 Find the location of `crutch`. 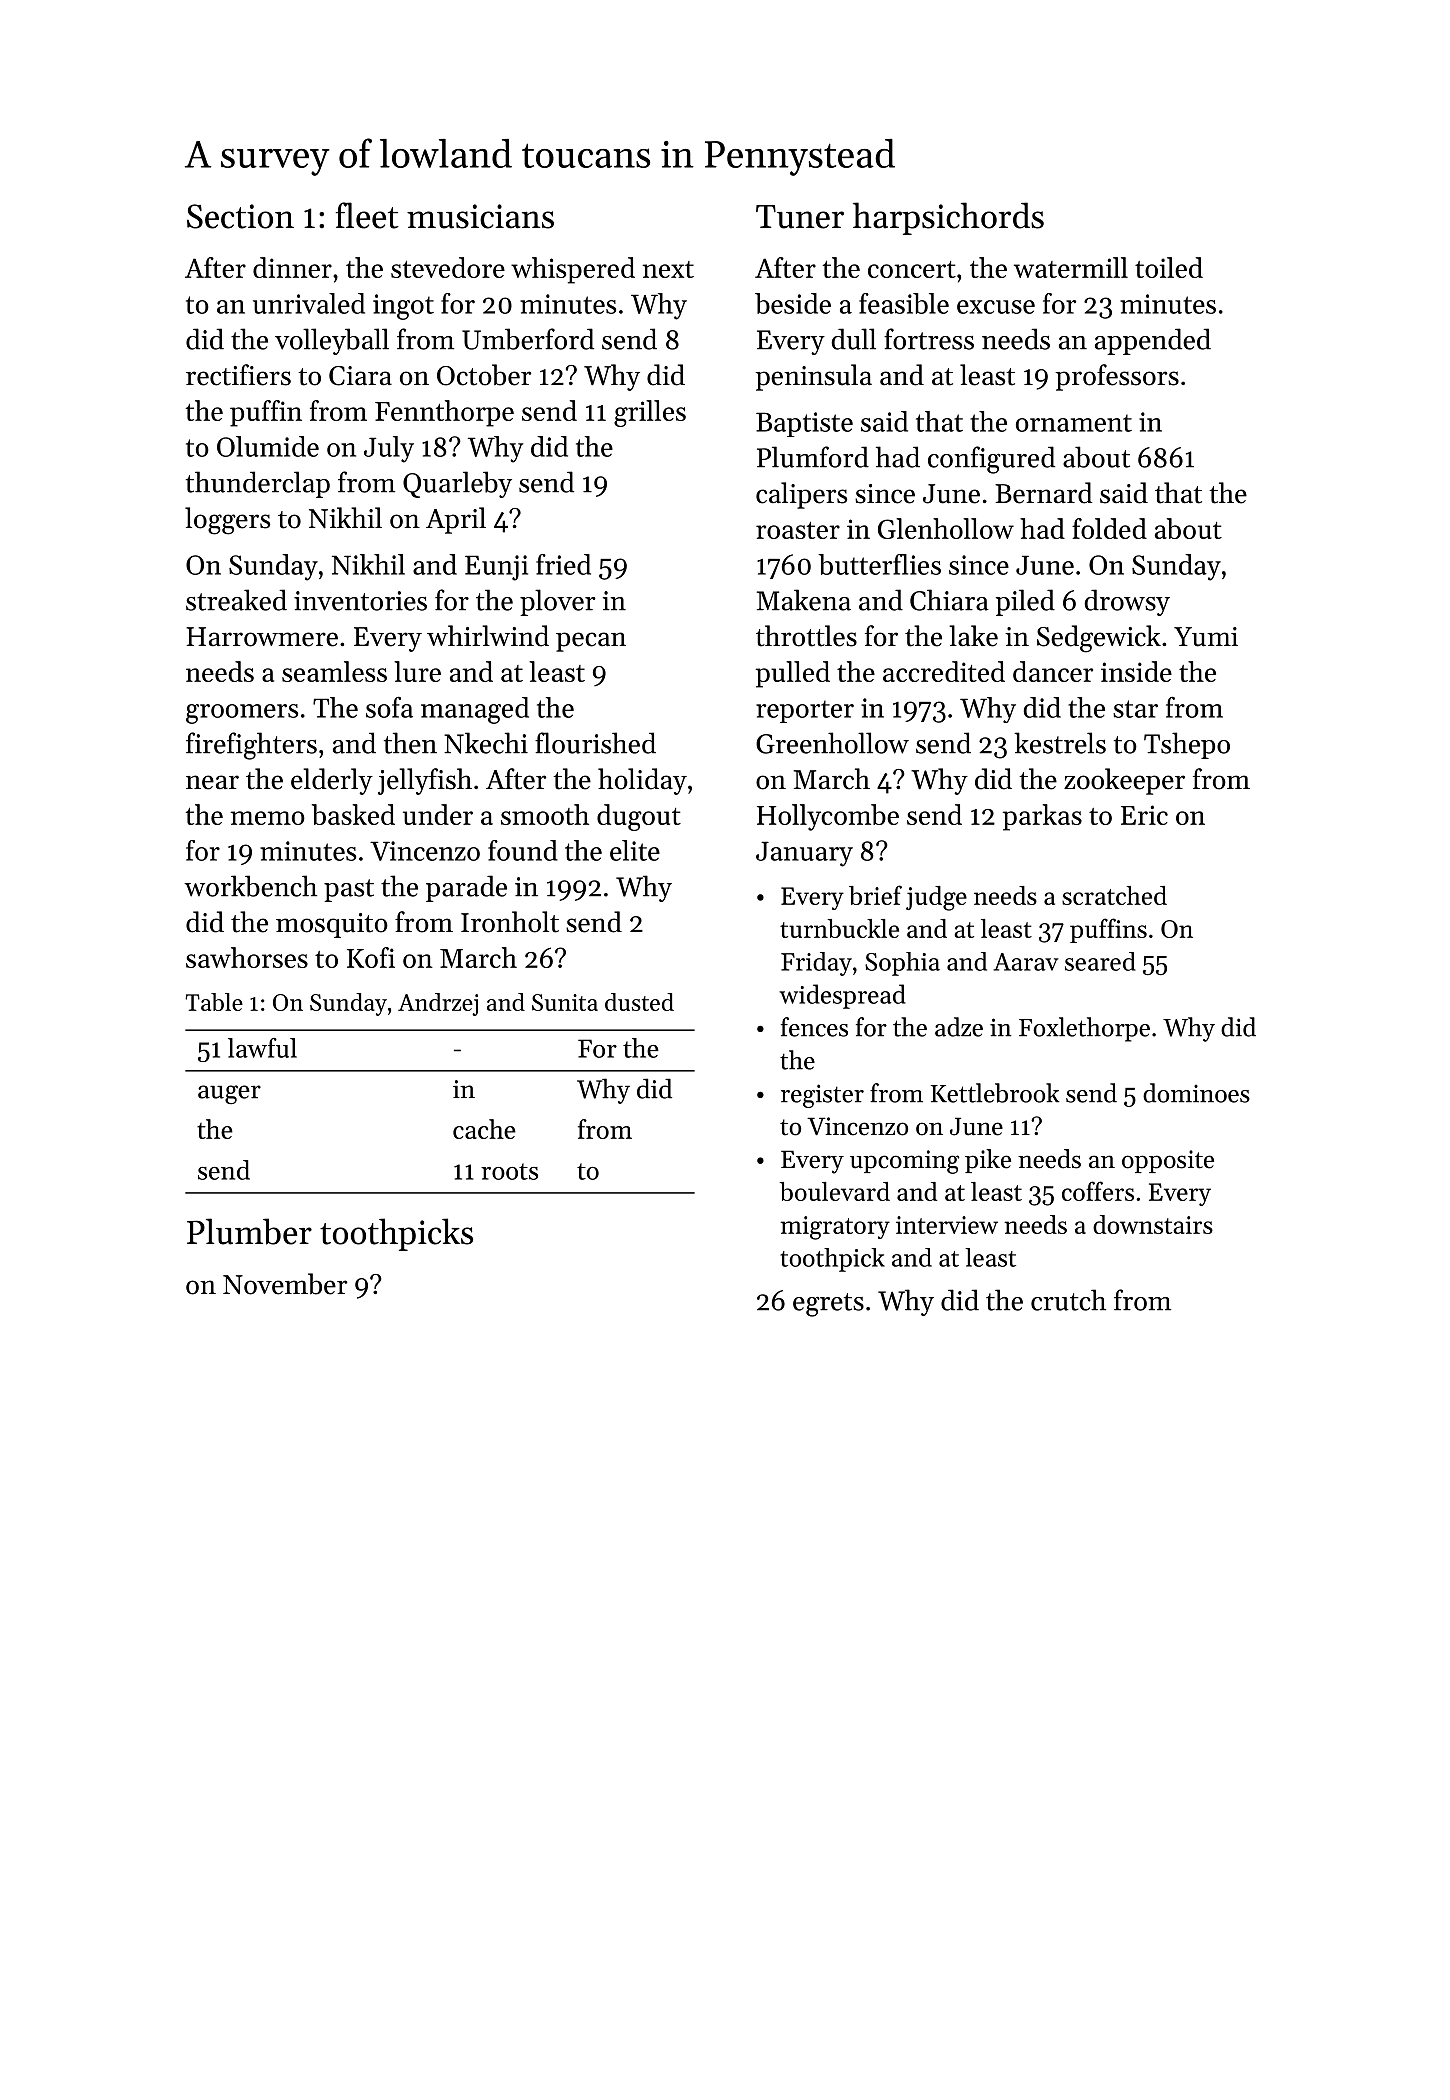

crutch is located at coordinates (1068, 1300).
